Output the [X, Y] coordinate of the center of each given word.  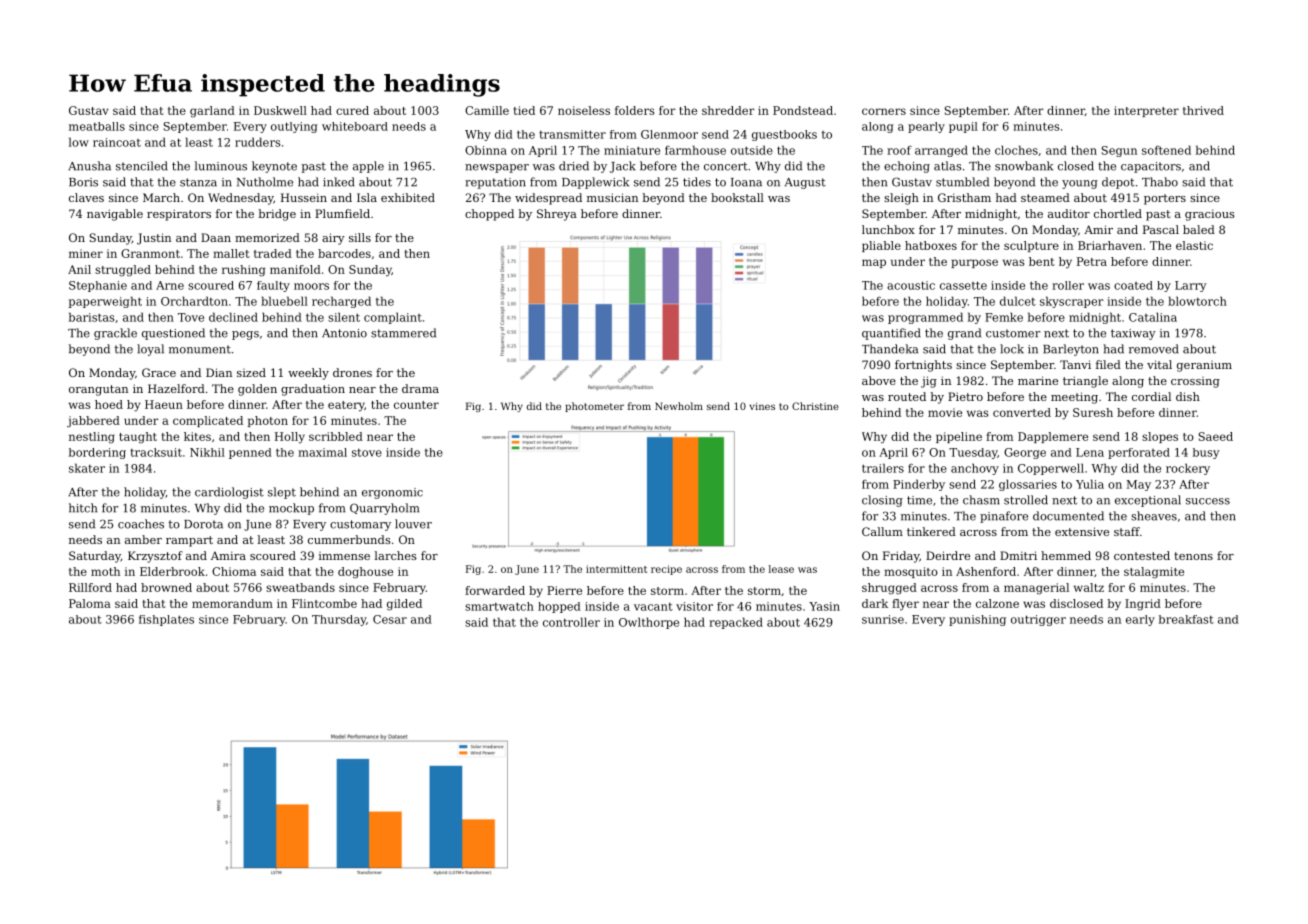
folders [634, 110]
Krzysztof [155, 557]
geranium [1204, 366]
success [1208, 501]
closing [882, 501]
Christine [815, 406]
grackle [115, 334]
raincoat [117, 142]
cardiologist [229, 493]
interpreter [1146, 111]
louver [413, 524]
